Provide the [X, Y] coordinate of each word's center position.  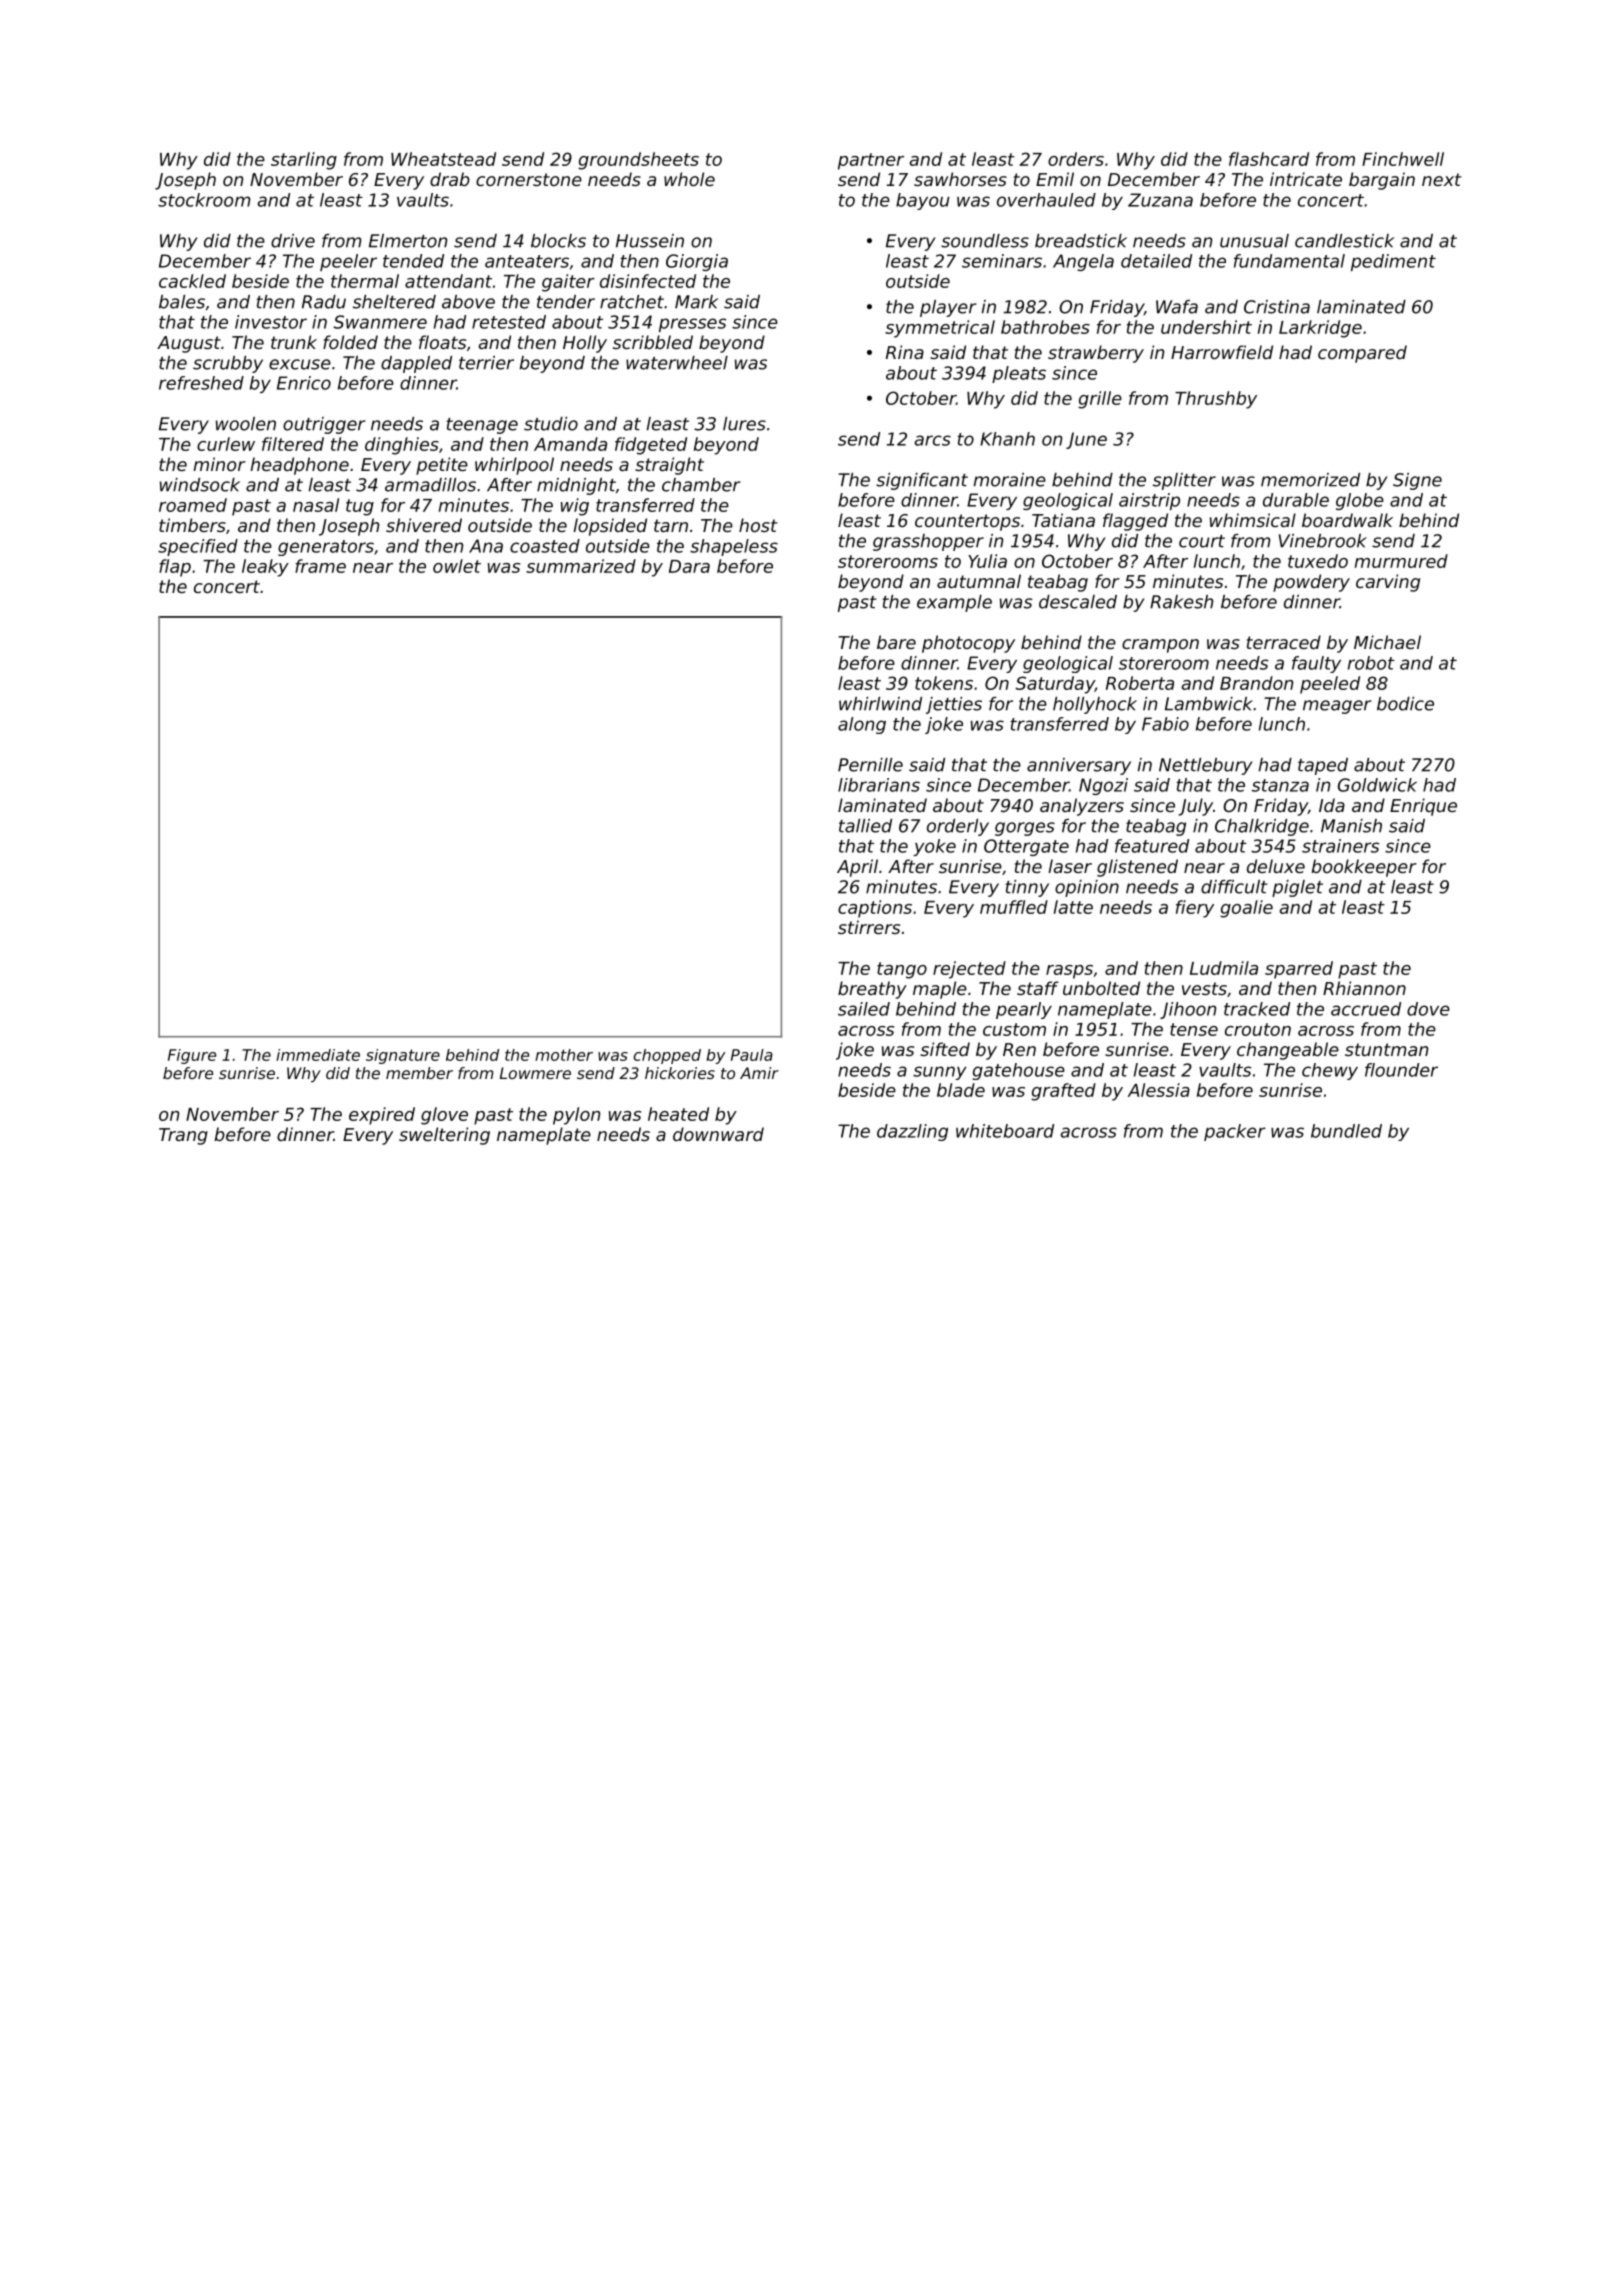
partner [871, 161]
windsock [200, 485]
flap [175, 568]
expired [382, 1116]
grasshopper [928, 542]
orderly [958, 827]
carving [1388, 583]
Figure [192, 1056]
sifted [945, 1049]
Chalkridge [1262, 827]
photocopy [968, 644]
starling [304, 161]
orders [1076, 159]
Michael [1387, 642]
